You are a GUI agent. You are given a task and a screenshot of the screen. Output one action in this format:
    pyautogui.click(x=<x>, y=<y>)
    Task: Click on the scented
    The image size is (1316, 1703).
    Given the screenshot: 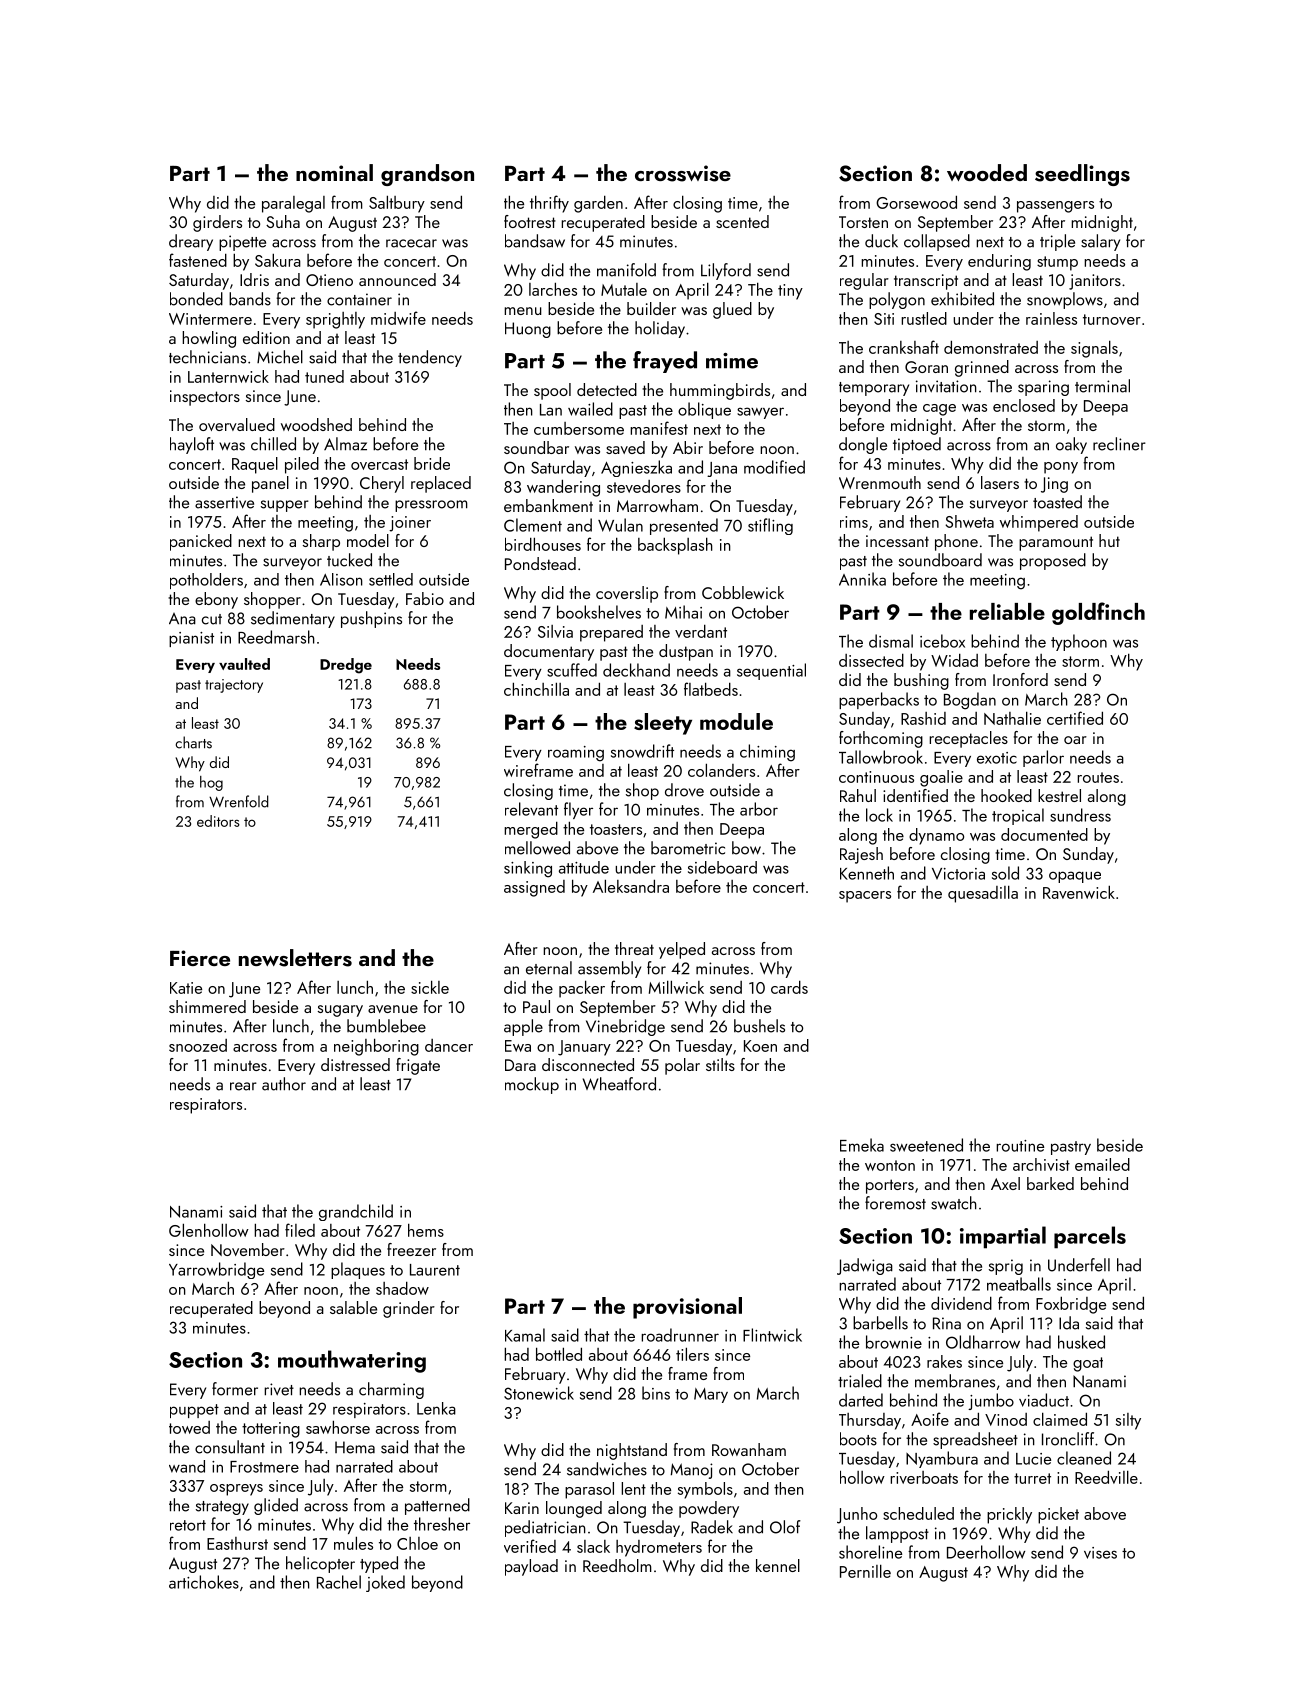 What is the action you would take?
    pyautogui.click(x=742, y=221)
